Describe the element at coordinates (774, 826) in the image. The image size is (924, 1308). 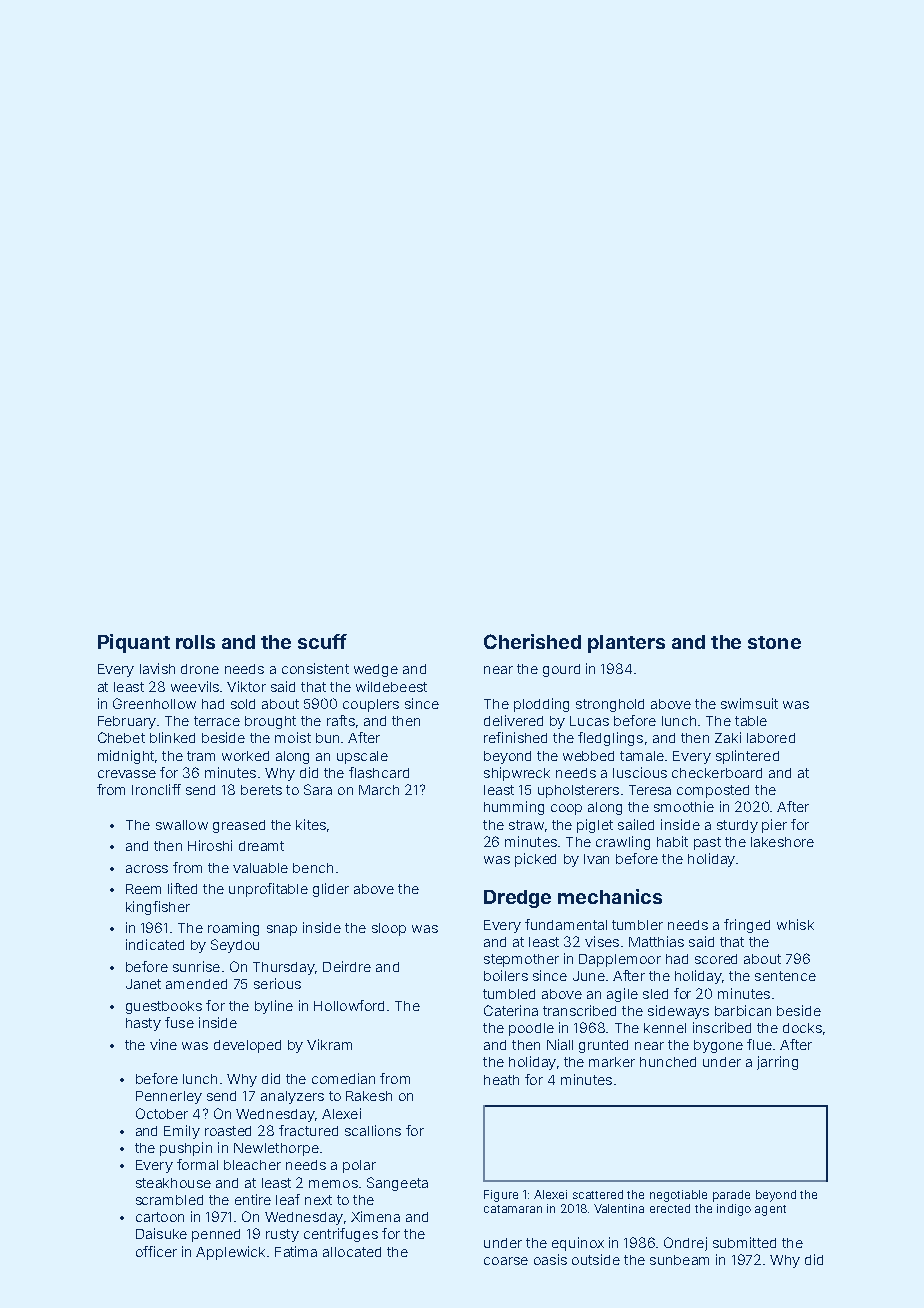
I see `pier` at that location.
